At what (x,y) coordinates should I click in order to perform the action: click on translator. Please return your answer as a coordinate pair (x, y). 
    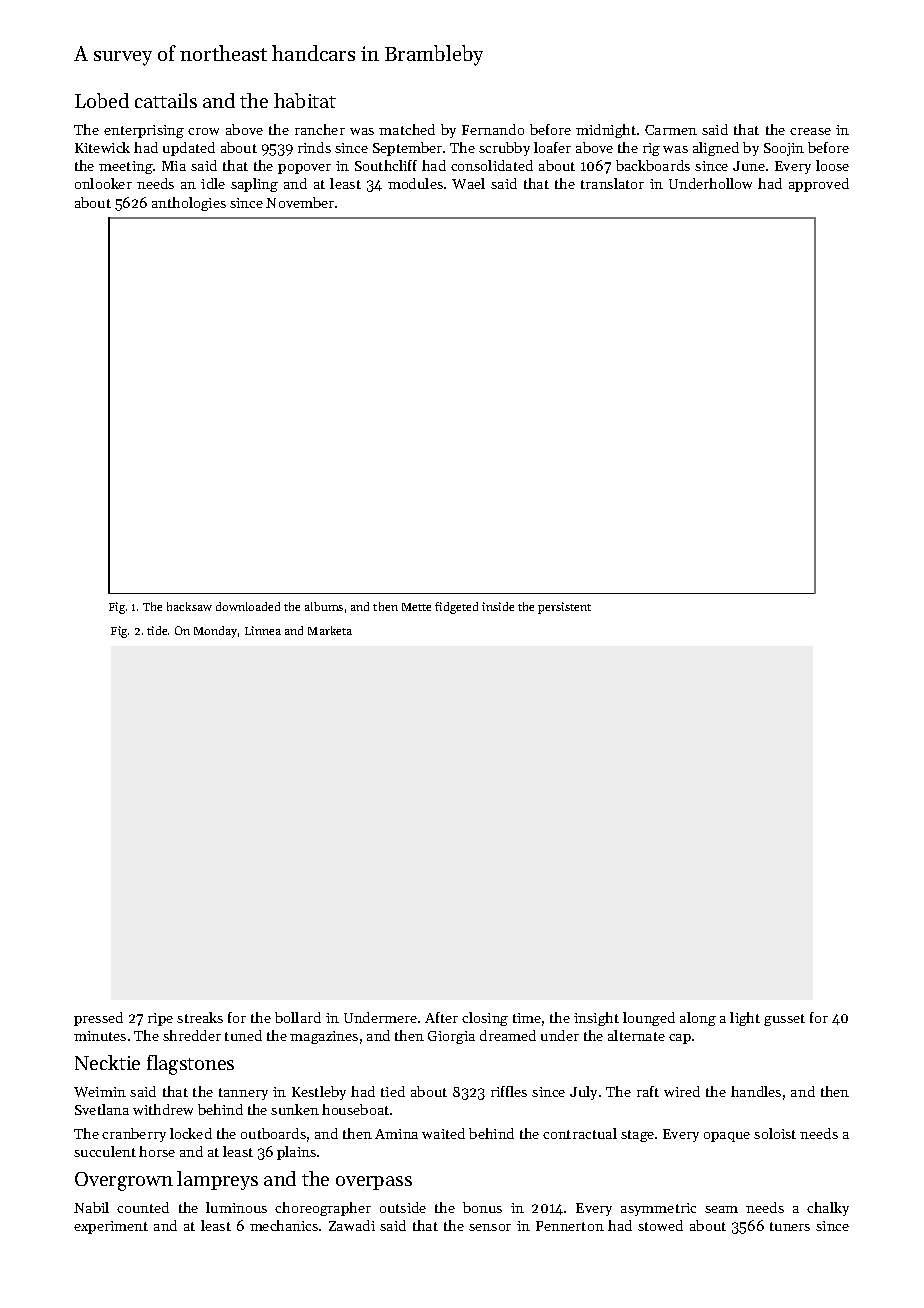
    Looking at the image, I should click on (612, 183).
